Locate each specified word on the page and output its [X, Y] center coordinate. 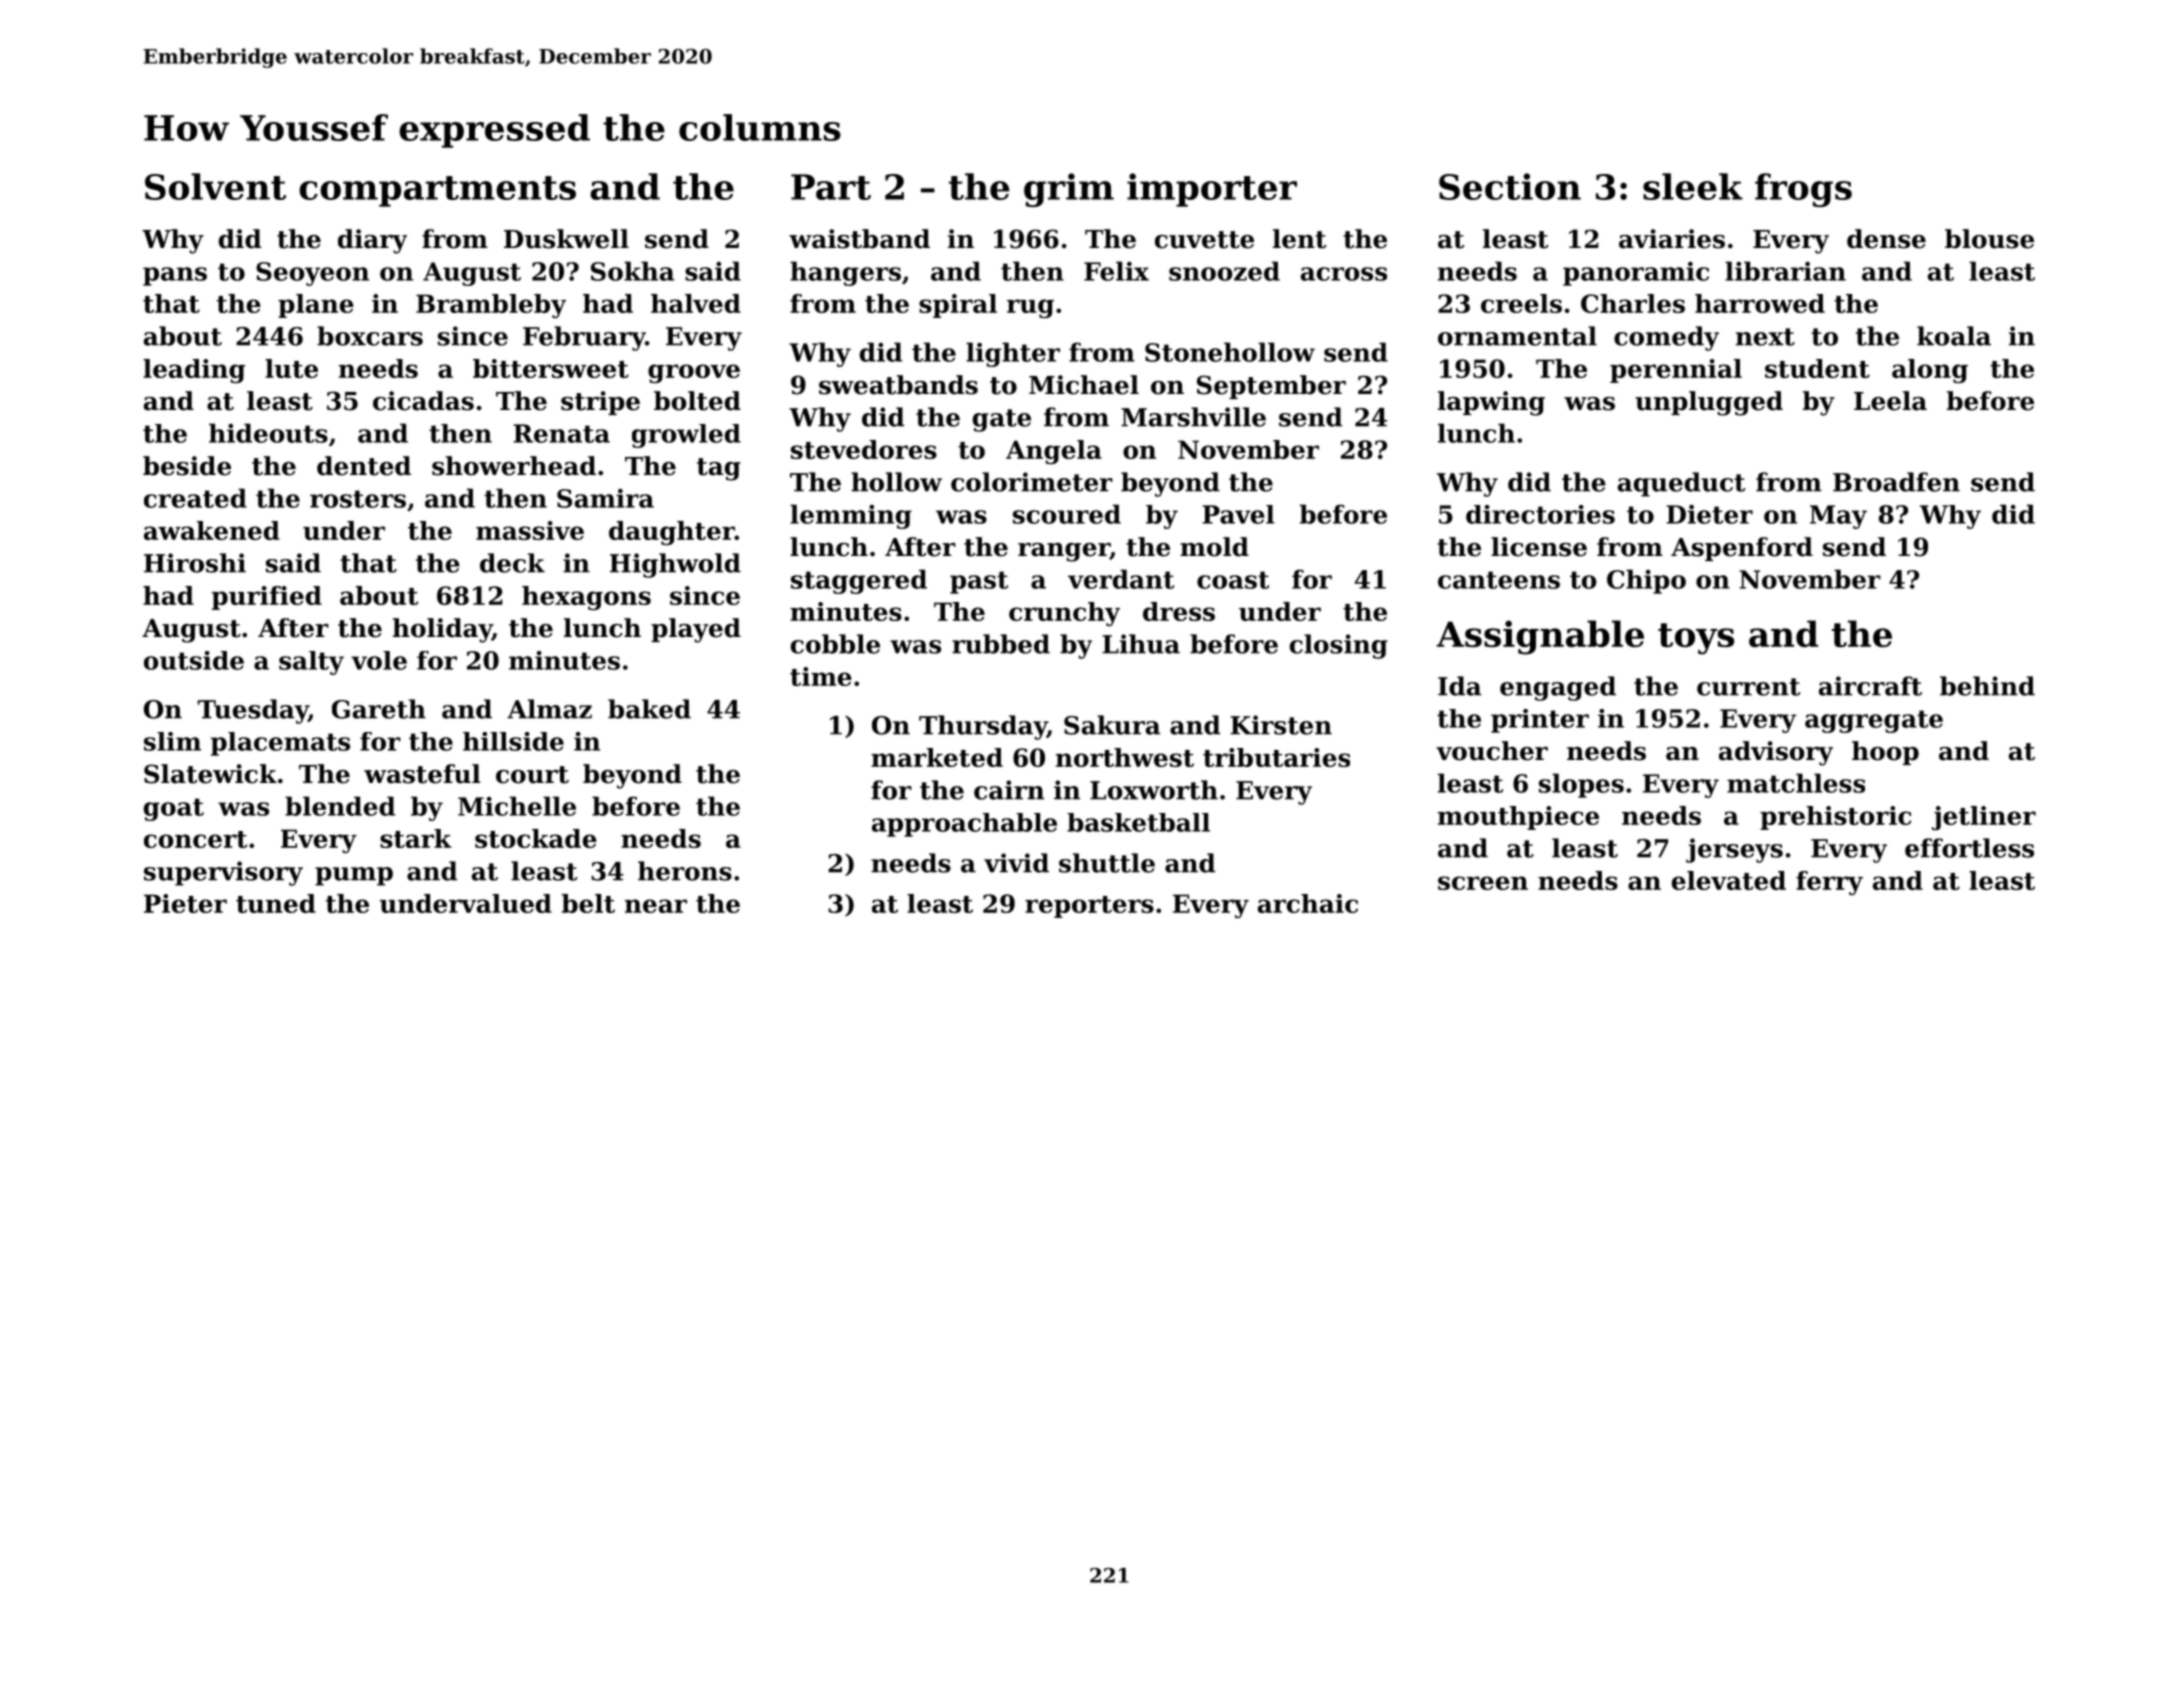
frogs [1803, 190]
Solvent [215, 186]
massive [530, 530]
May [1838, 517]
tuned [276, 903]
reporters [1089, 907]
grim [1069, 190]
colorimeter [1032, 482]
